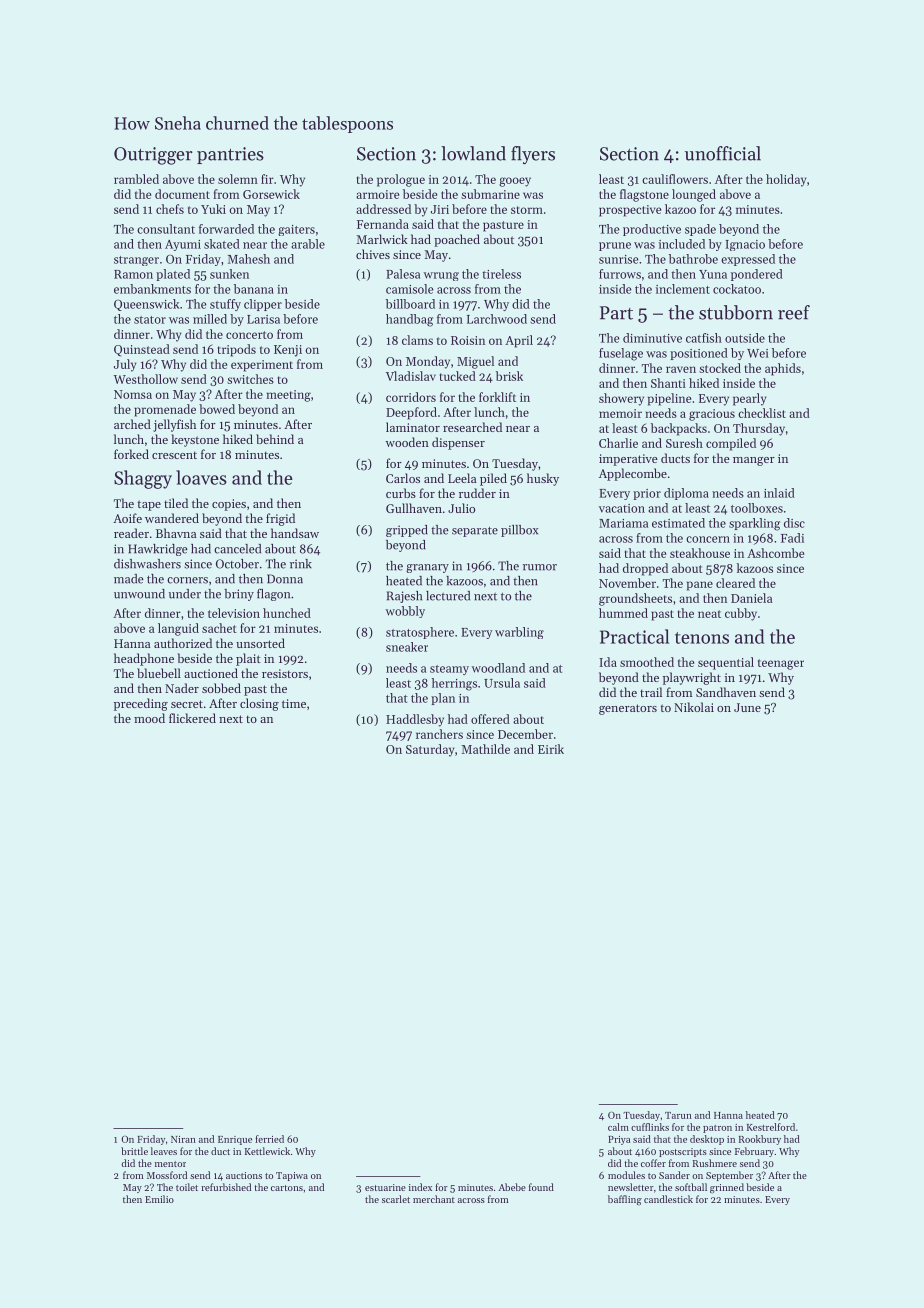 The height and width of the screenshot is (1308, 924). Describe the element at coordinates (473, 153) in the screenshot. I see `lowland` at that location.
